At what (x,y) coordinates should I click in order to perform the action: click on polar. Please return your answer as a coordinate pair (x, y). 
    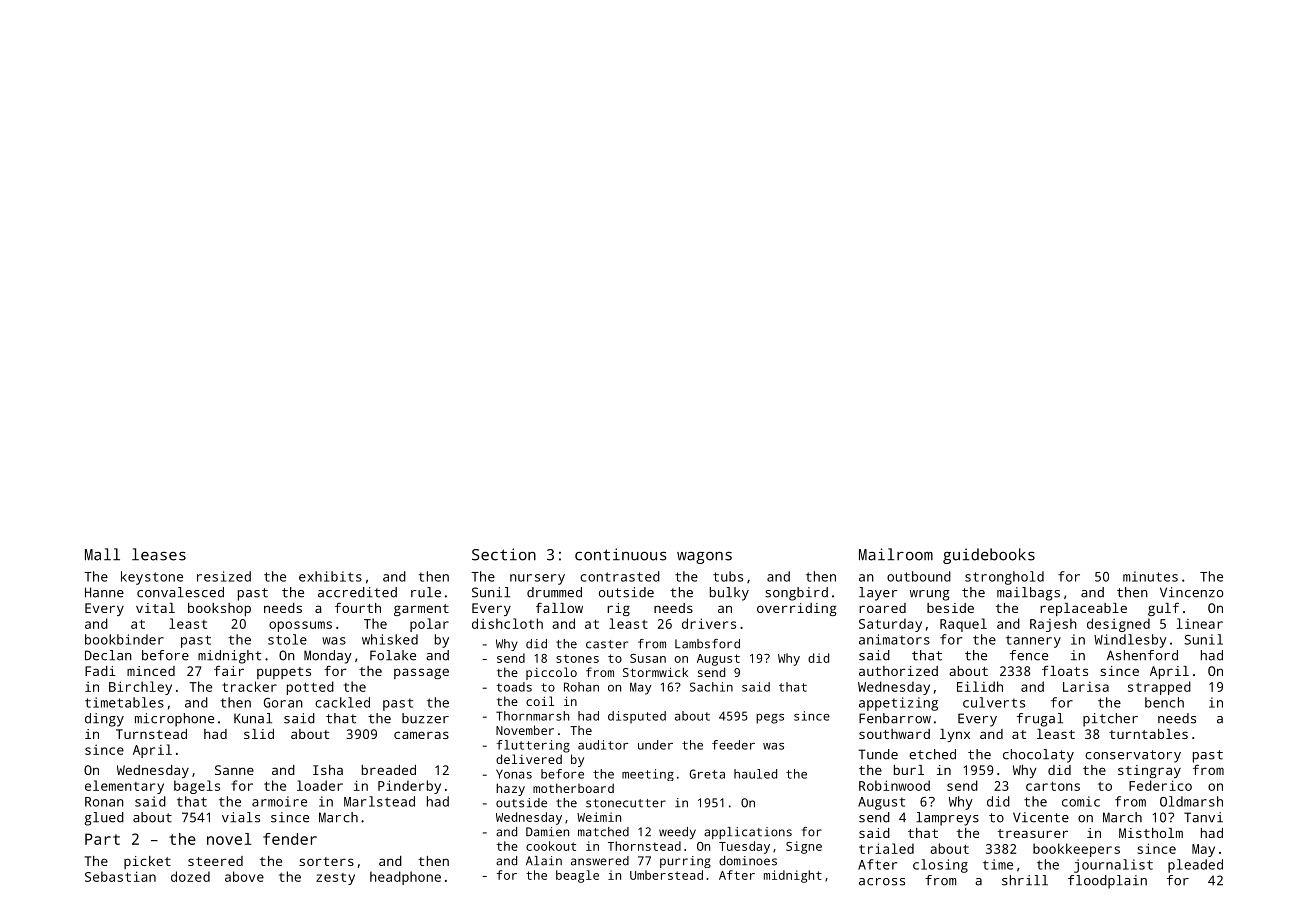
    Looking at the image, I should click on (429, 625).
